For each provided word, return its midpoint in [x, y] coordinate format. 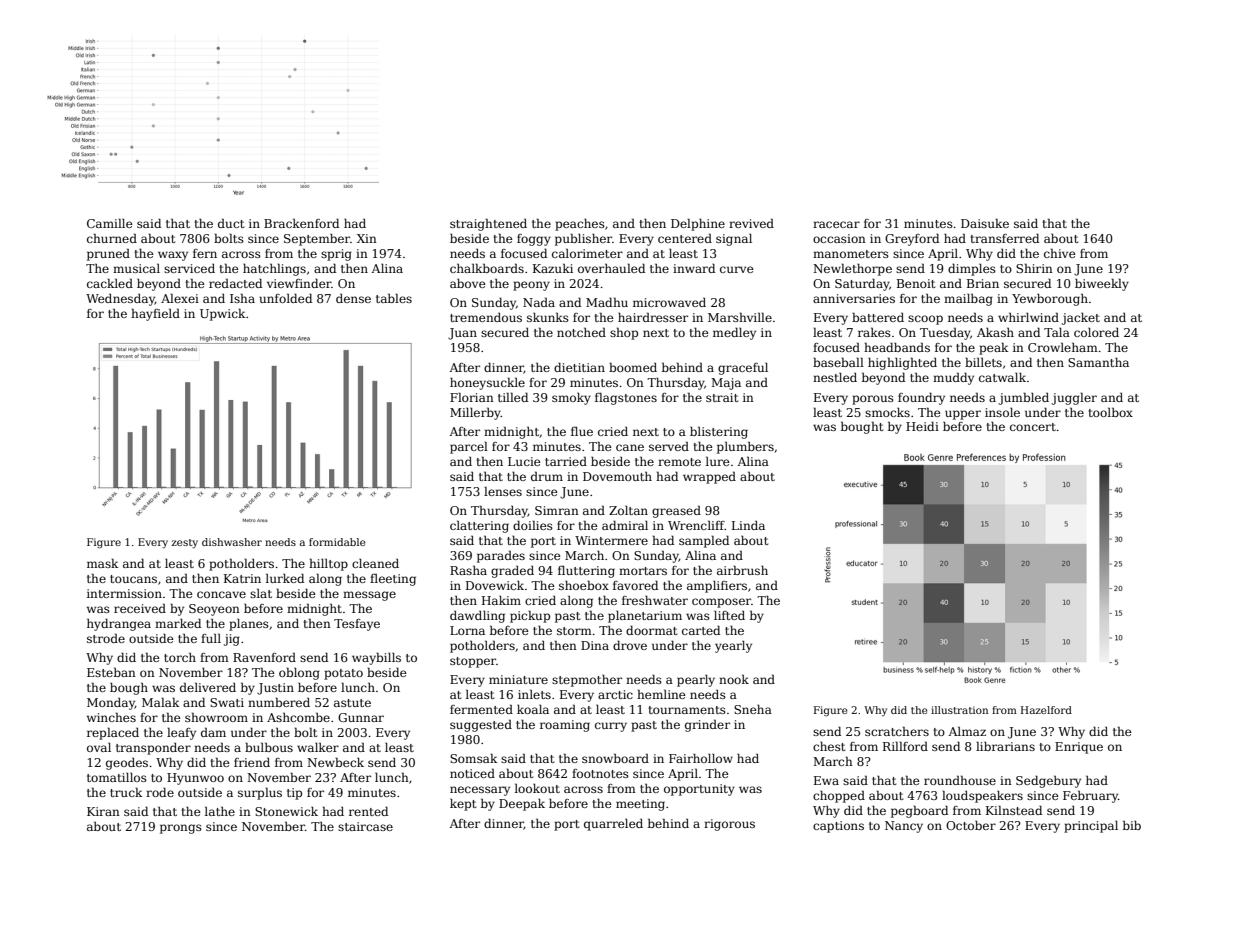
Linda [748, 525]
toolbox [1110, 412]
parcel [469, 447]
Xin [367, 238]
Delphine [698, 224]
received [140, 608]
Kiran [103, 811]
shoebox [584, 585]
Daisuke [985, 223]
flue [582, 431]
